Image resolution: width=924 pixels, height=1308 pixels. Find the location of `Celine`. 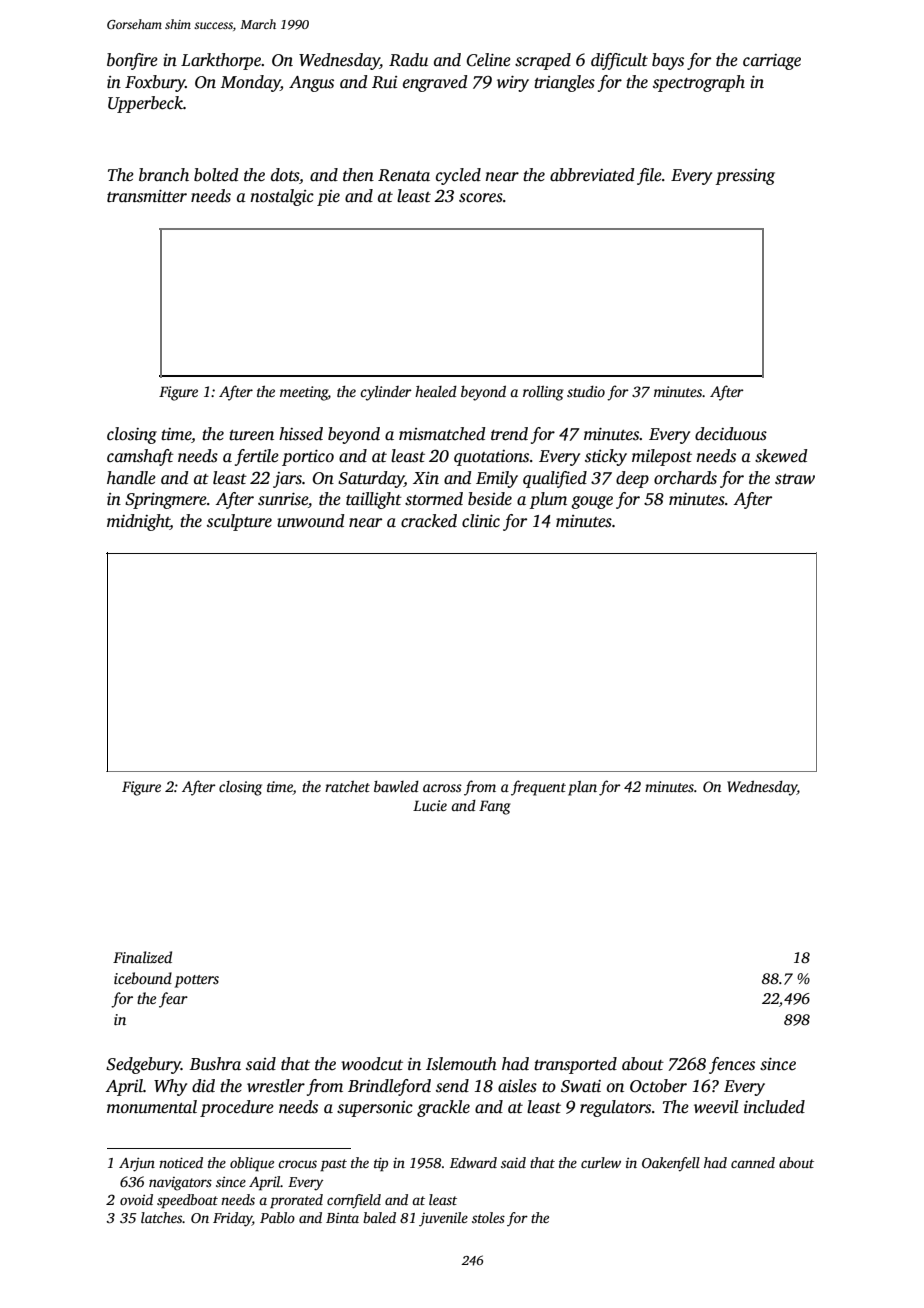

Celine is located at coordinates (488, 60).
